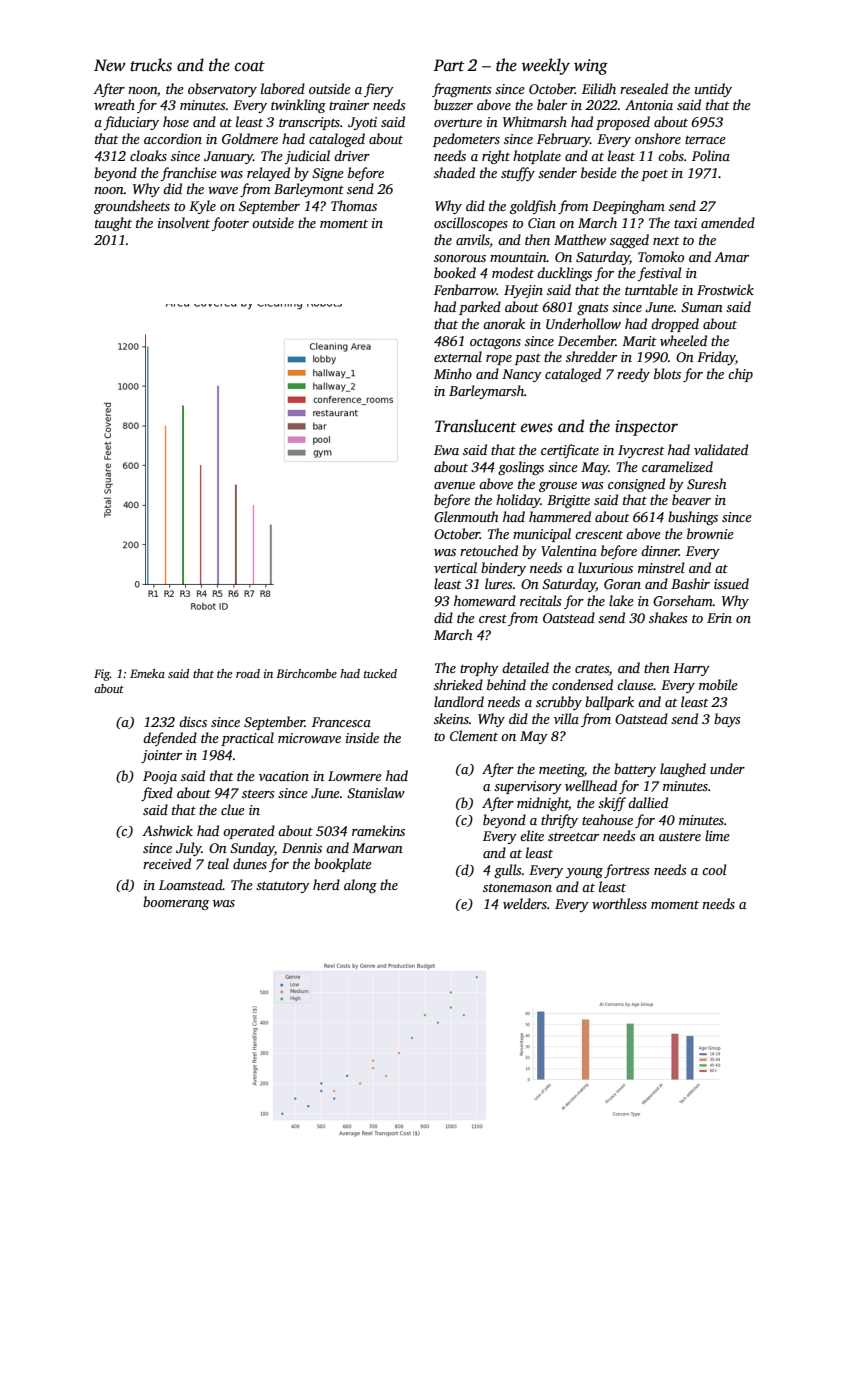 This screenshot has width=849, height=1400. I want to click on along, so click(360, 886).
